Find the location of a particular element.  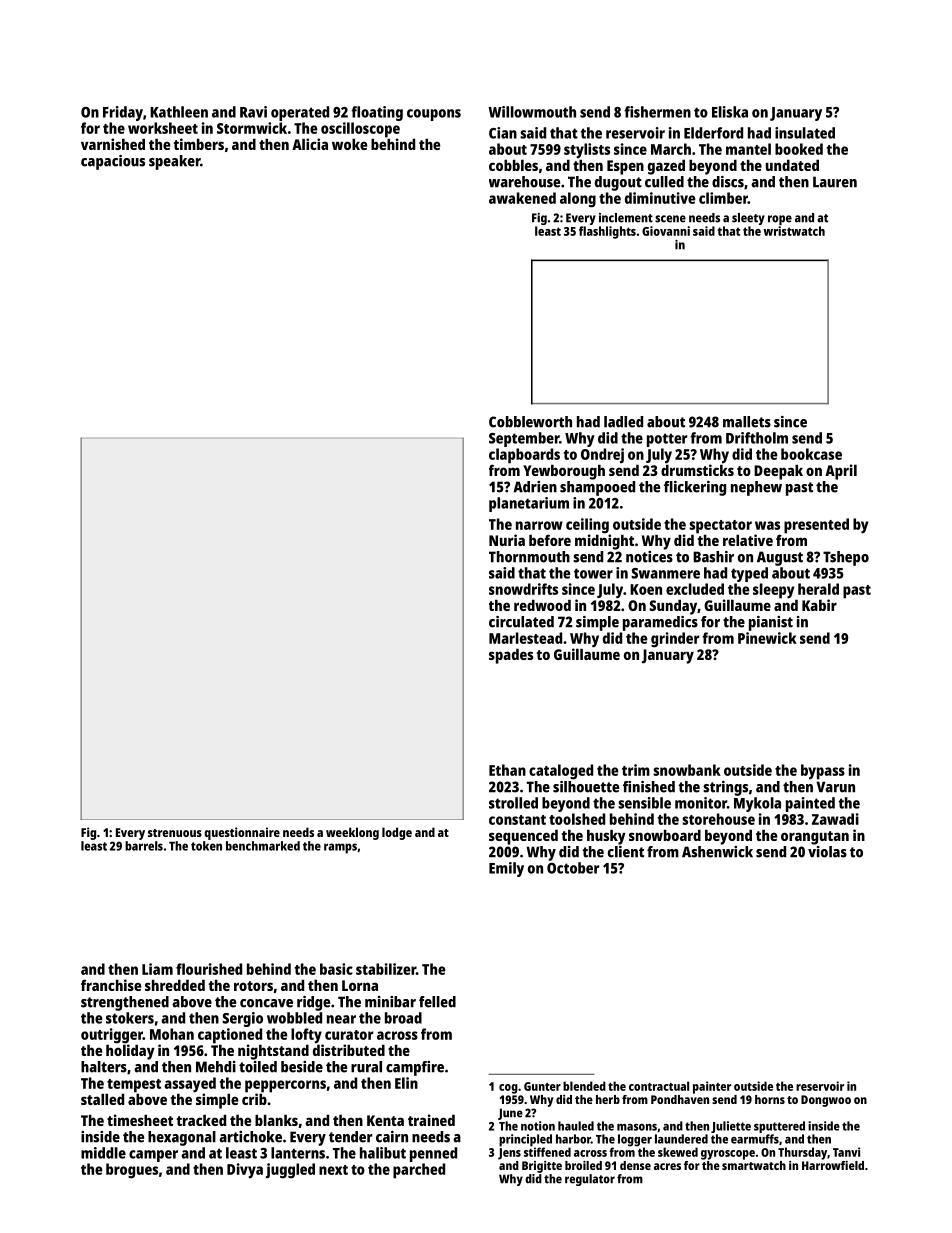

questionnaire is located at coordinates (242, 833).
